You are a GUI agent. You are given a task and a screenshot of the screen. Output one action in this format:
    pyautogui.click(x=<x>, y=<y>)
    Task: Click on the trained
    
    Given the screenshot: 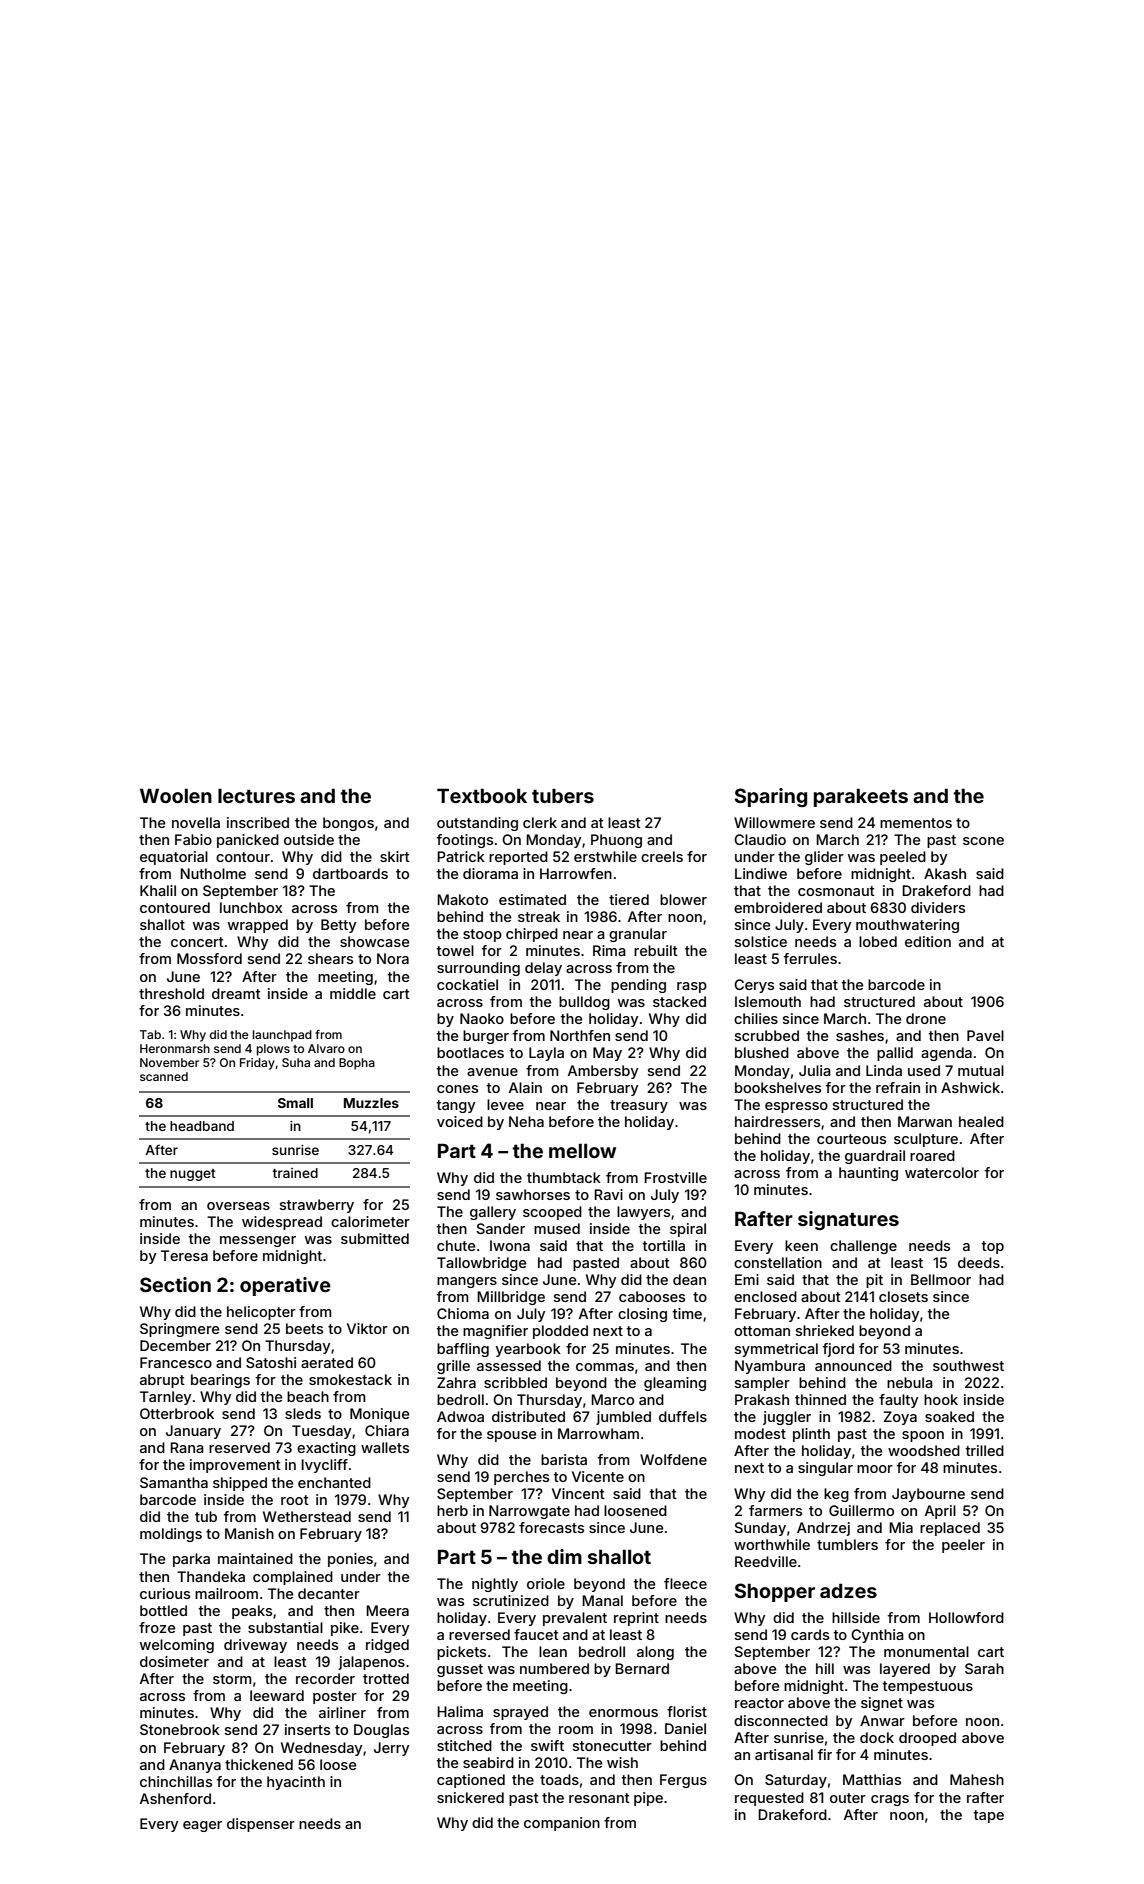 What is the action you would take?
    pyautogui.click(x=295, y=1173)
